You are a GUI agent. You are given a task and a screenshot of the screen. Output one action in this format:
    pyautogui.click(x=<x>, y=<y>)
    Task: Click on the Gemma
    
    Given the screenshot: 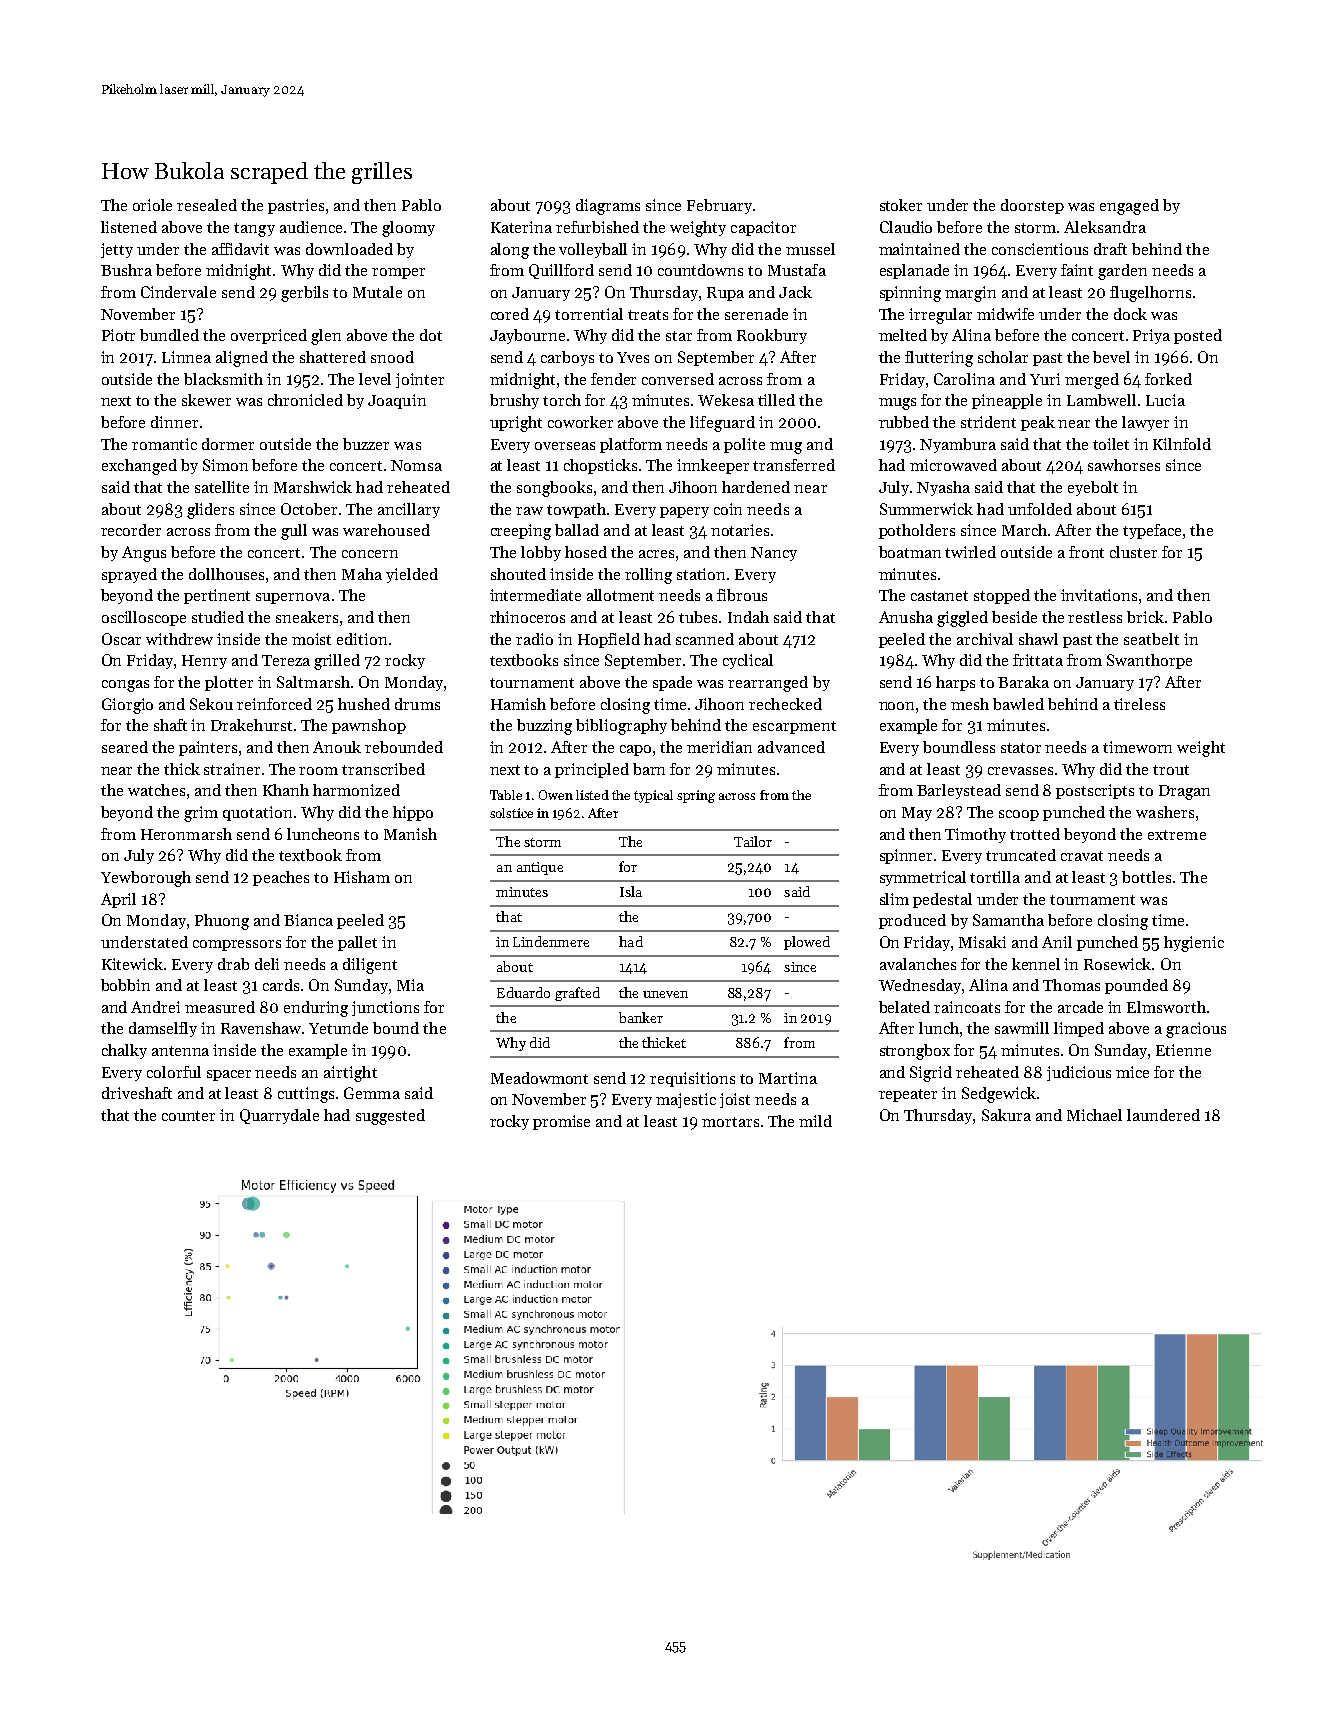 What is the action you would take?
    pyautogui.click(x=372, y=1093)
